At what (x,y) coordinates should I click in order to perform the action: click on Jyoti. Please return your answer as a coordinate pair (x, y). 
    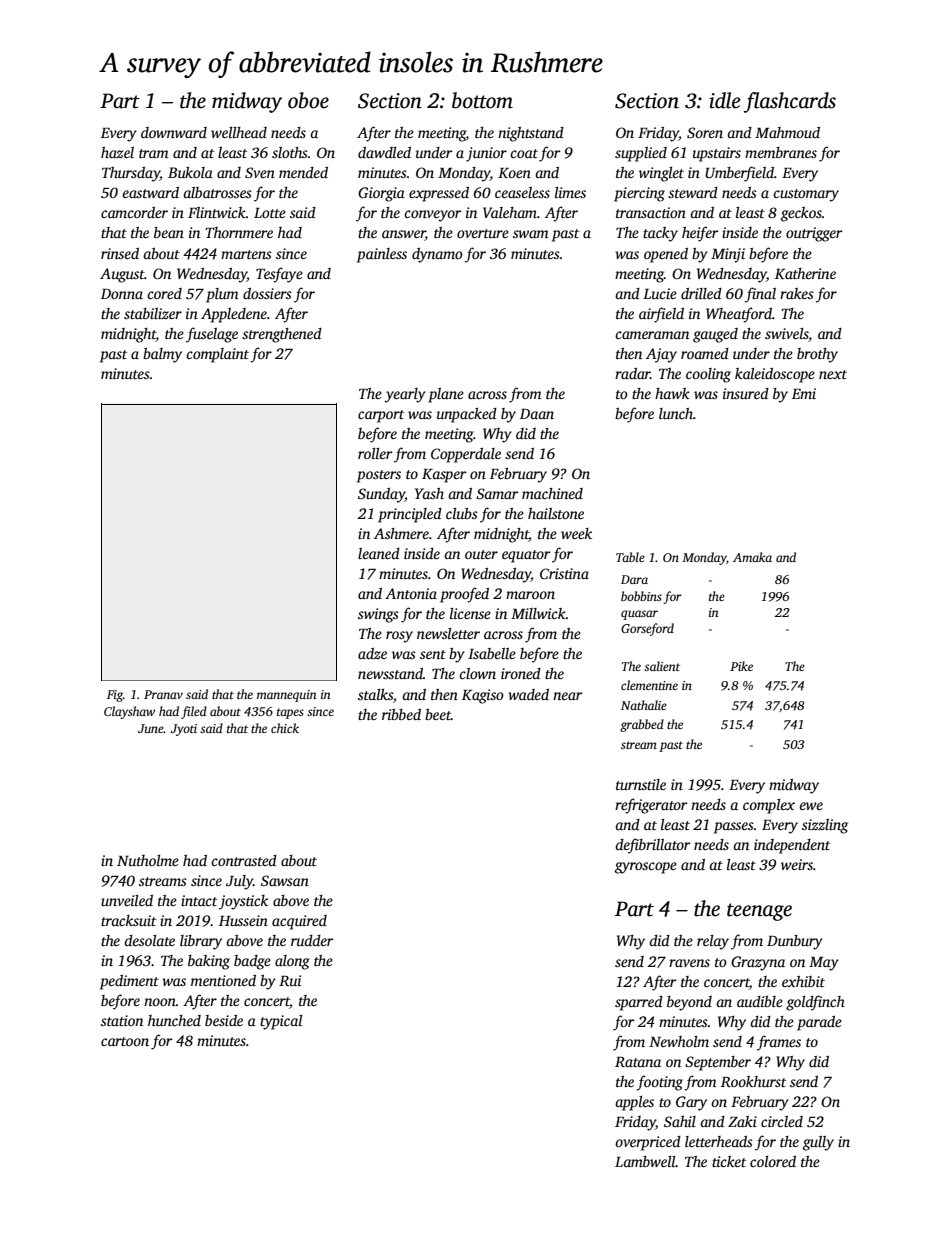
    Looking at the image, I should click on (183, 730).
